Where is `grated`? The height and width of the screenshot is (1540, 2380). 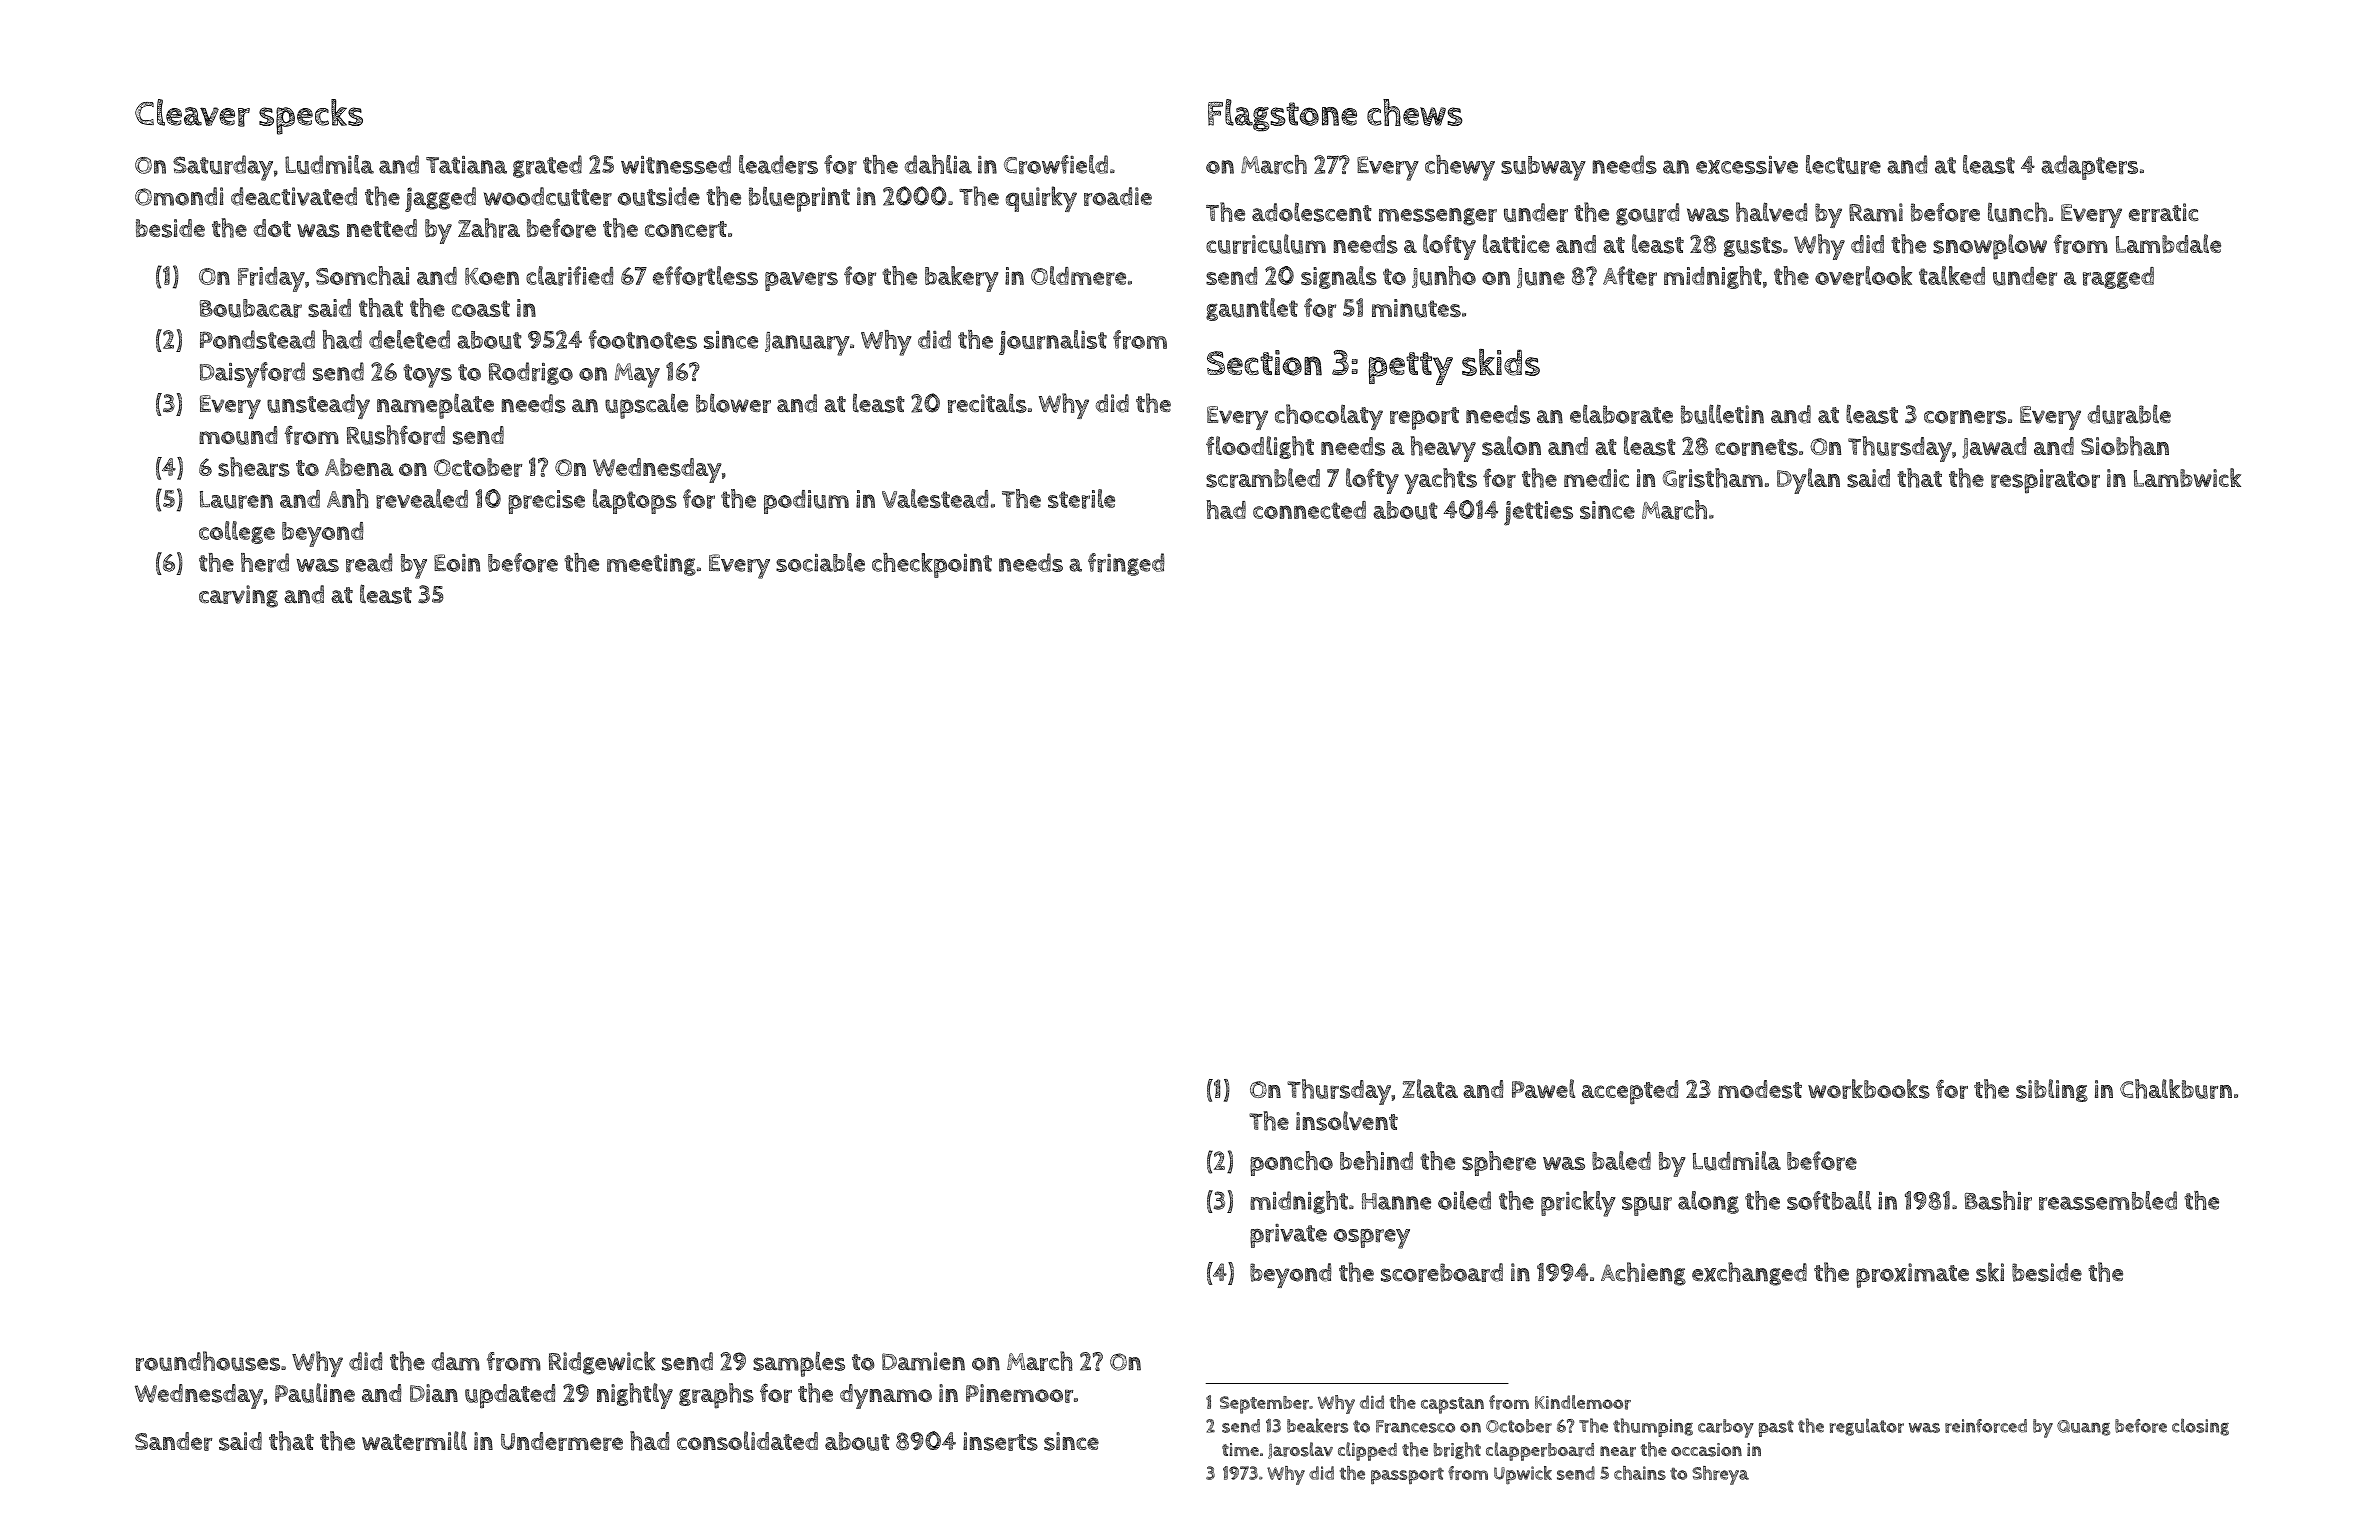 grated is located at coordinates (547, 166).
